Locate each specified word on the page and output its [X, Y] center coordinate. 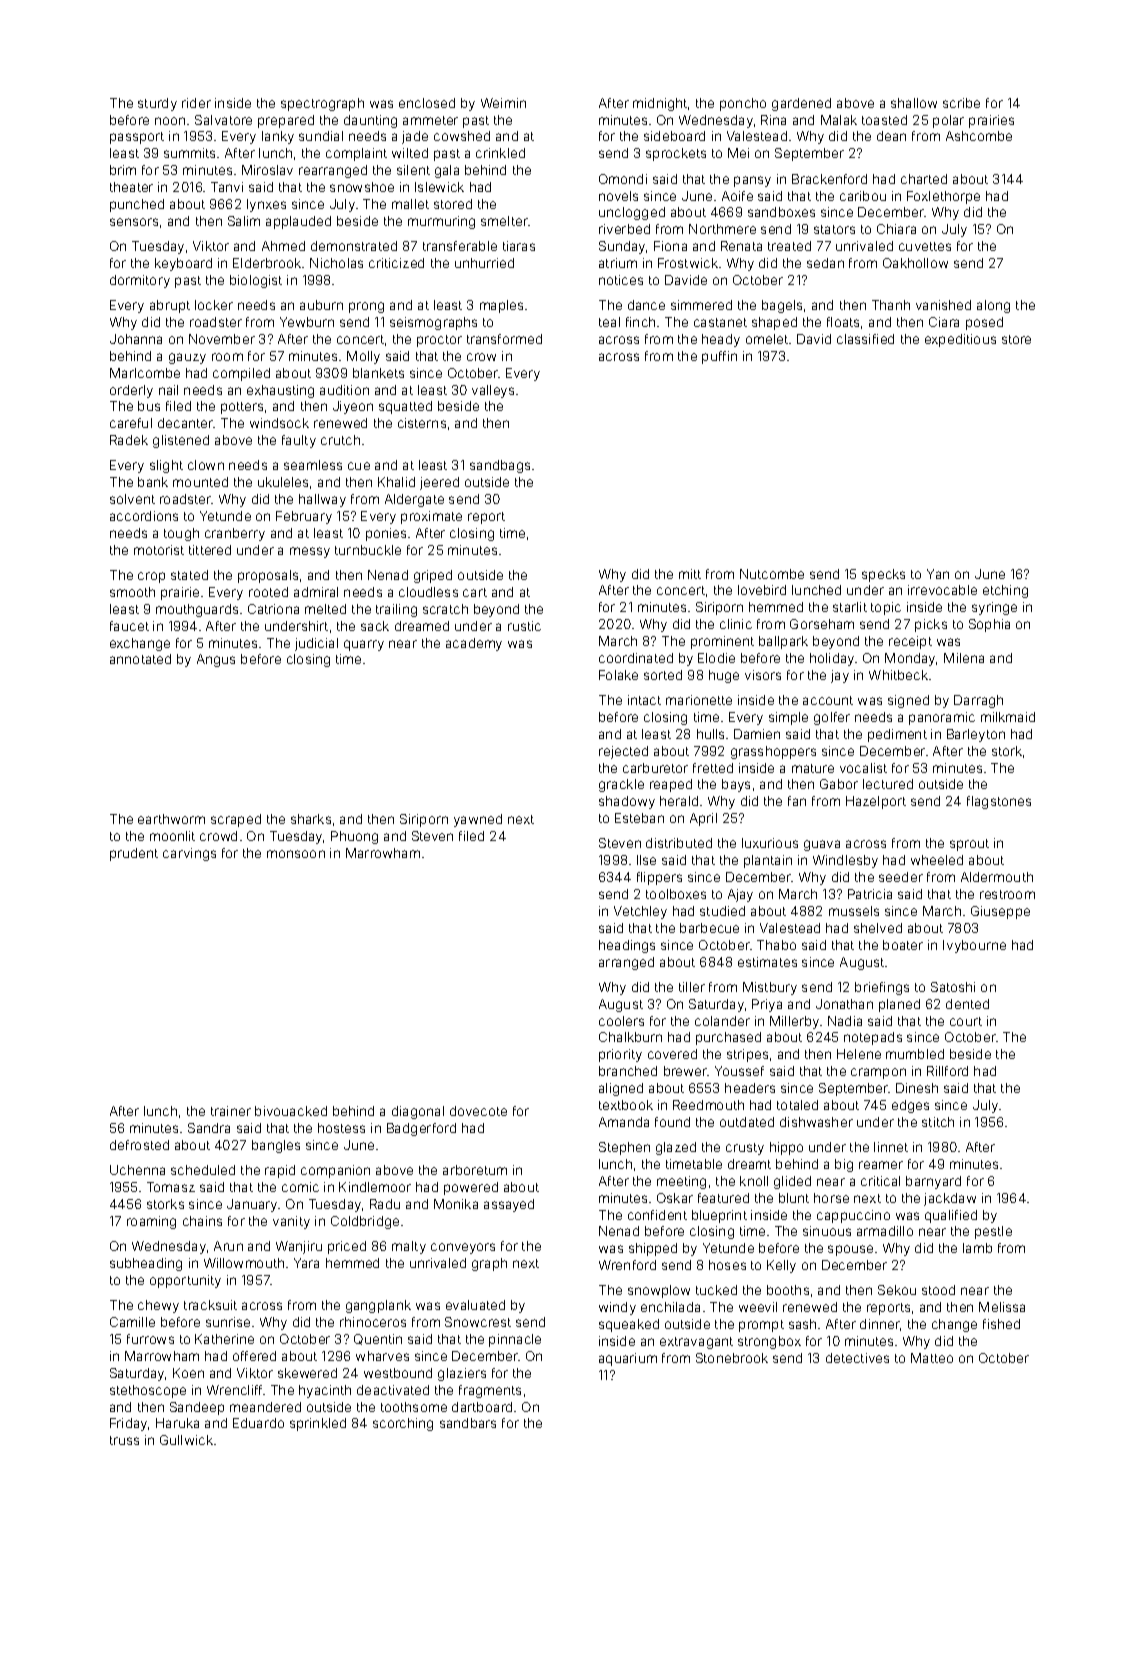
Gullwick [186, 1440]
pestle [993, 1232]
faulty [299, 441]
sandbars [468, 1423]
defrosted [139, 1145]
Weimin [503, 103]
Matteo [932, 1358]
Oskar [675, 1198]
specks [883, 575]
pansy [752, 181]
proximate [431, 517]
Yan [938, 574]
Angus [216, 660]
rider [196, 103]
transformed [504, 339]
